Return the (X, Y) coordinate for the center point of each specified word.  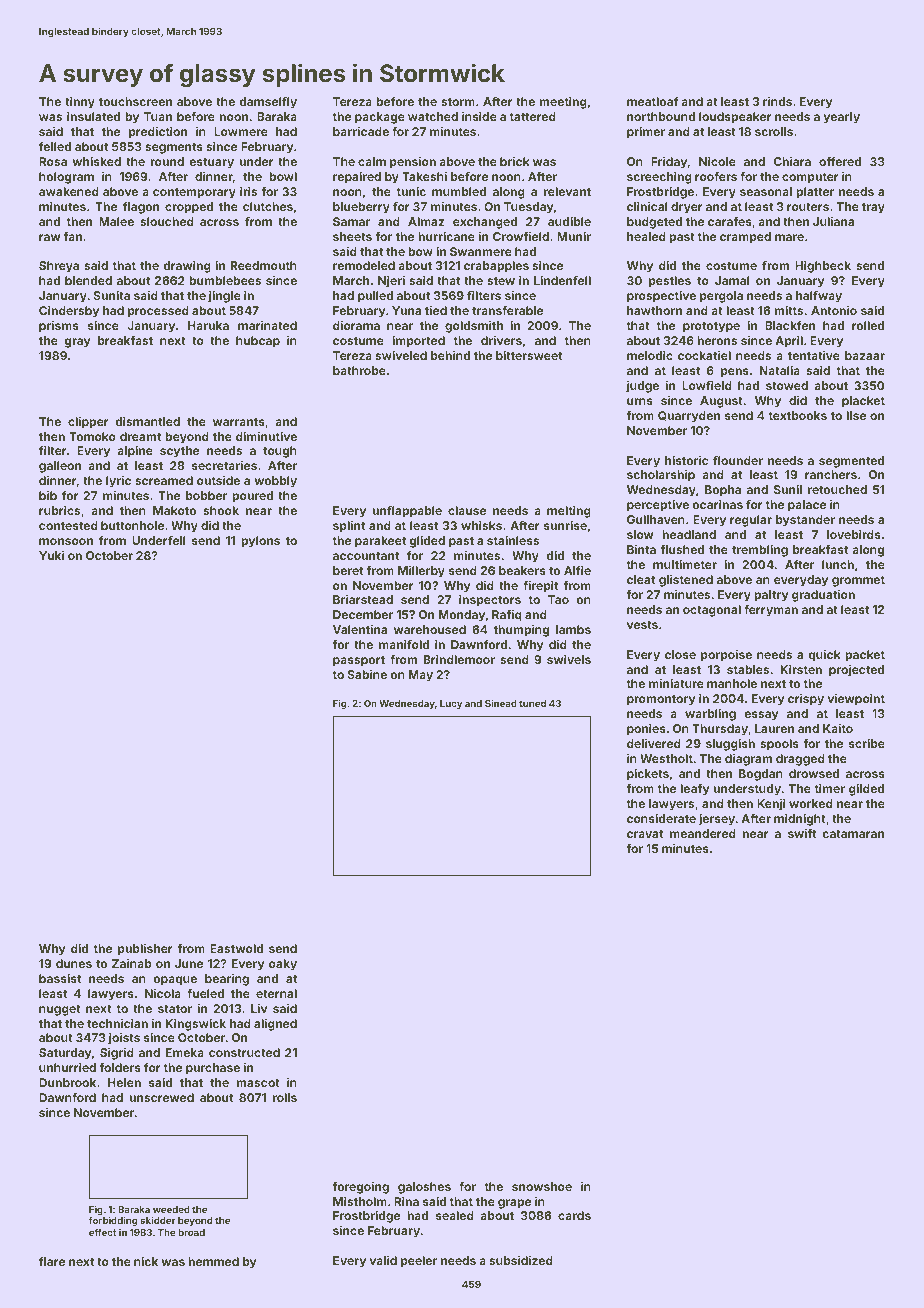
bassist (60, 978)
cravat (645, 834)
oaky (283, 965)
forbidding (113, 1221)
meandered (703, 833)
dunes (74, 963)
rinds (777, 101)
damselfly (268, 103)
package (380, 118)
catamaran (853, 834)
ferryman (771, 611)
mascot (258, 1083)
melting (569, 512)
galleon (60, 467)
